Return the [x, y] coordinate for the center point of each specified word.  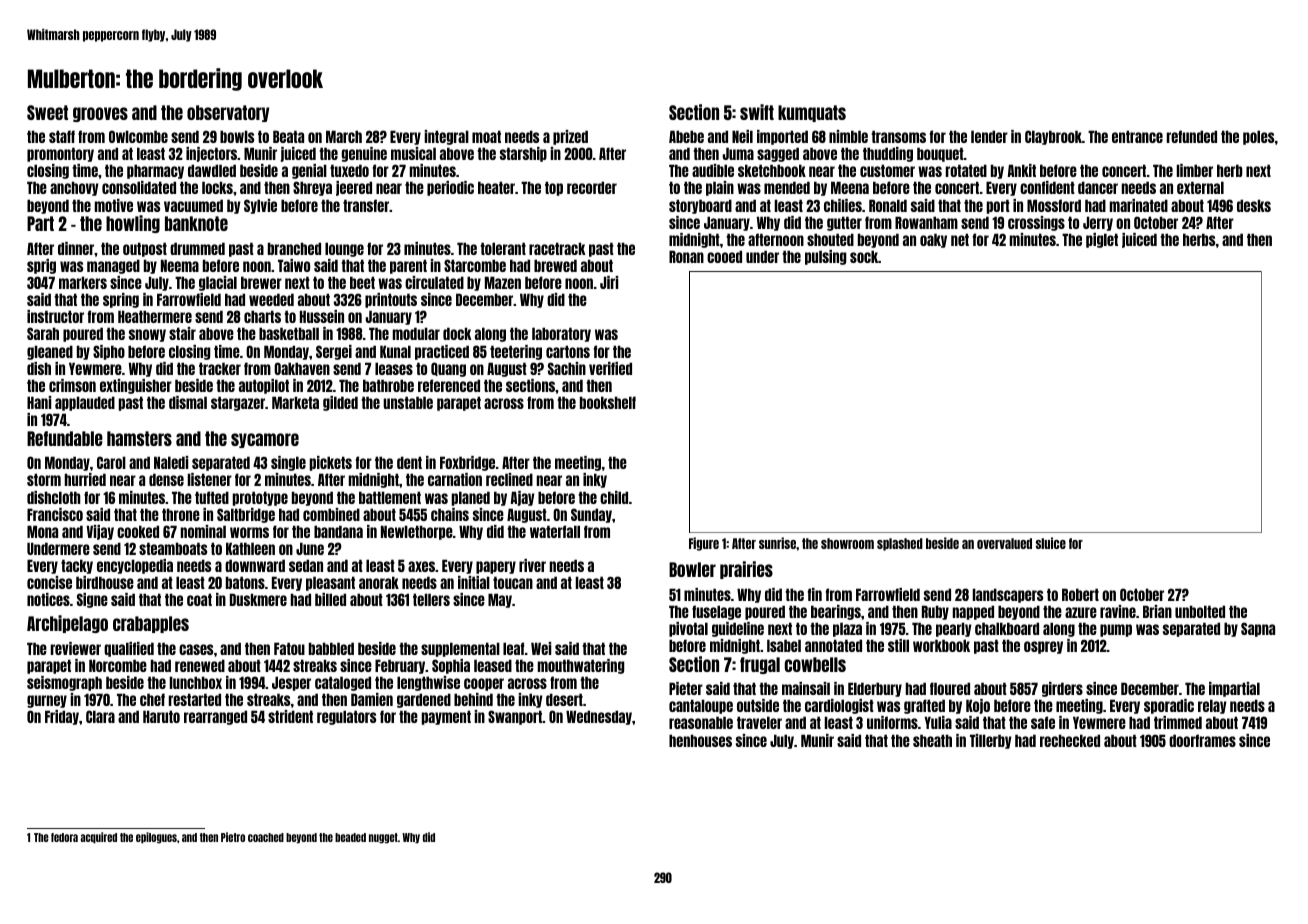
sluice [1051, 543]
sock [864, 256]
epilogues [156, 838]
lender [989, 136]
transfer [366, 205]
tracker [220, 368]
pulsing [825, 257]
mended [787, 187]
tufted [212, 497]
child [614, 497]
